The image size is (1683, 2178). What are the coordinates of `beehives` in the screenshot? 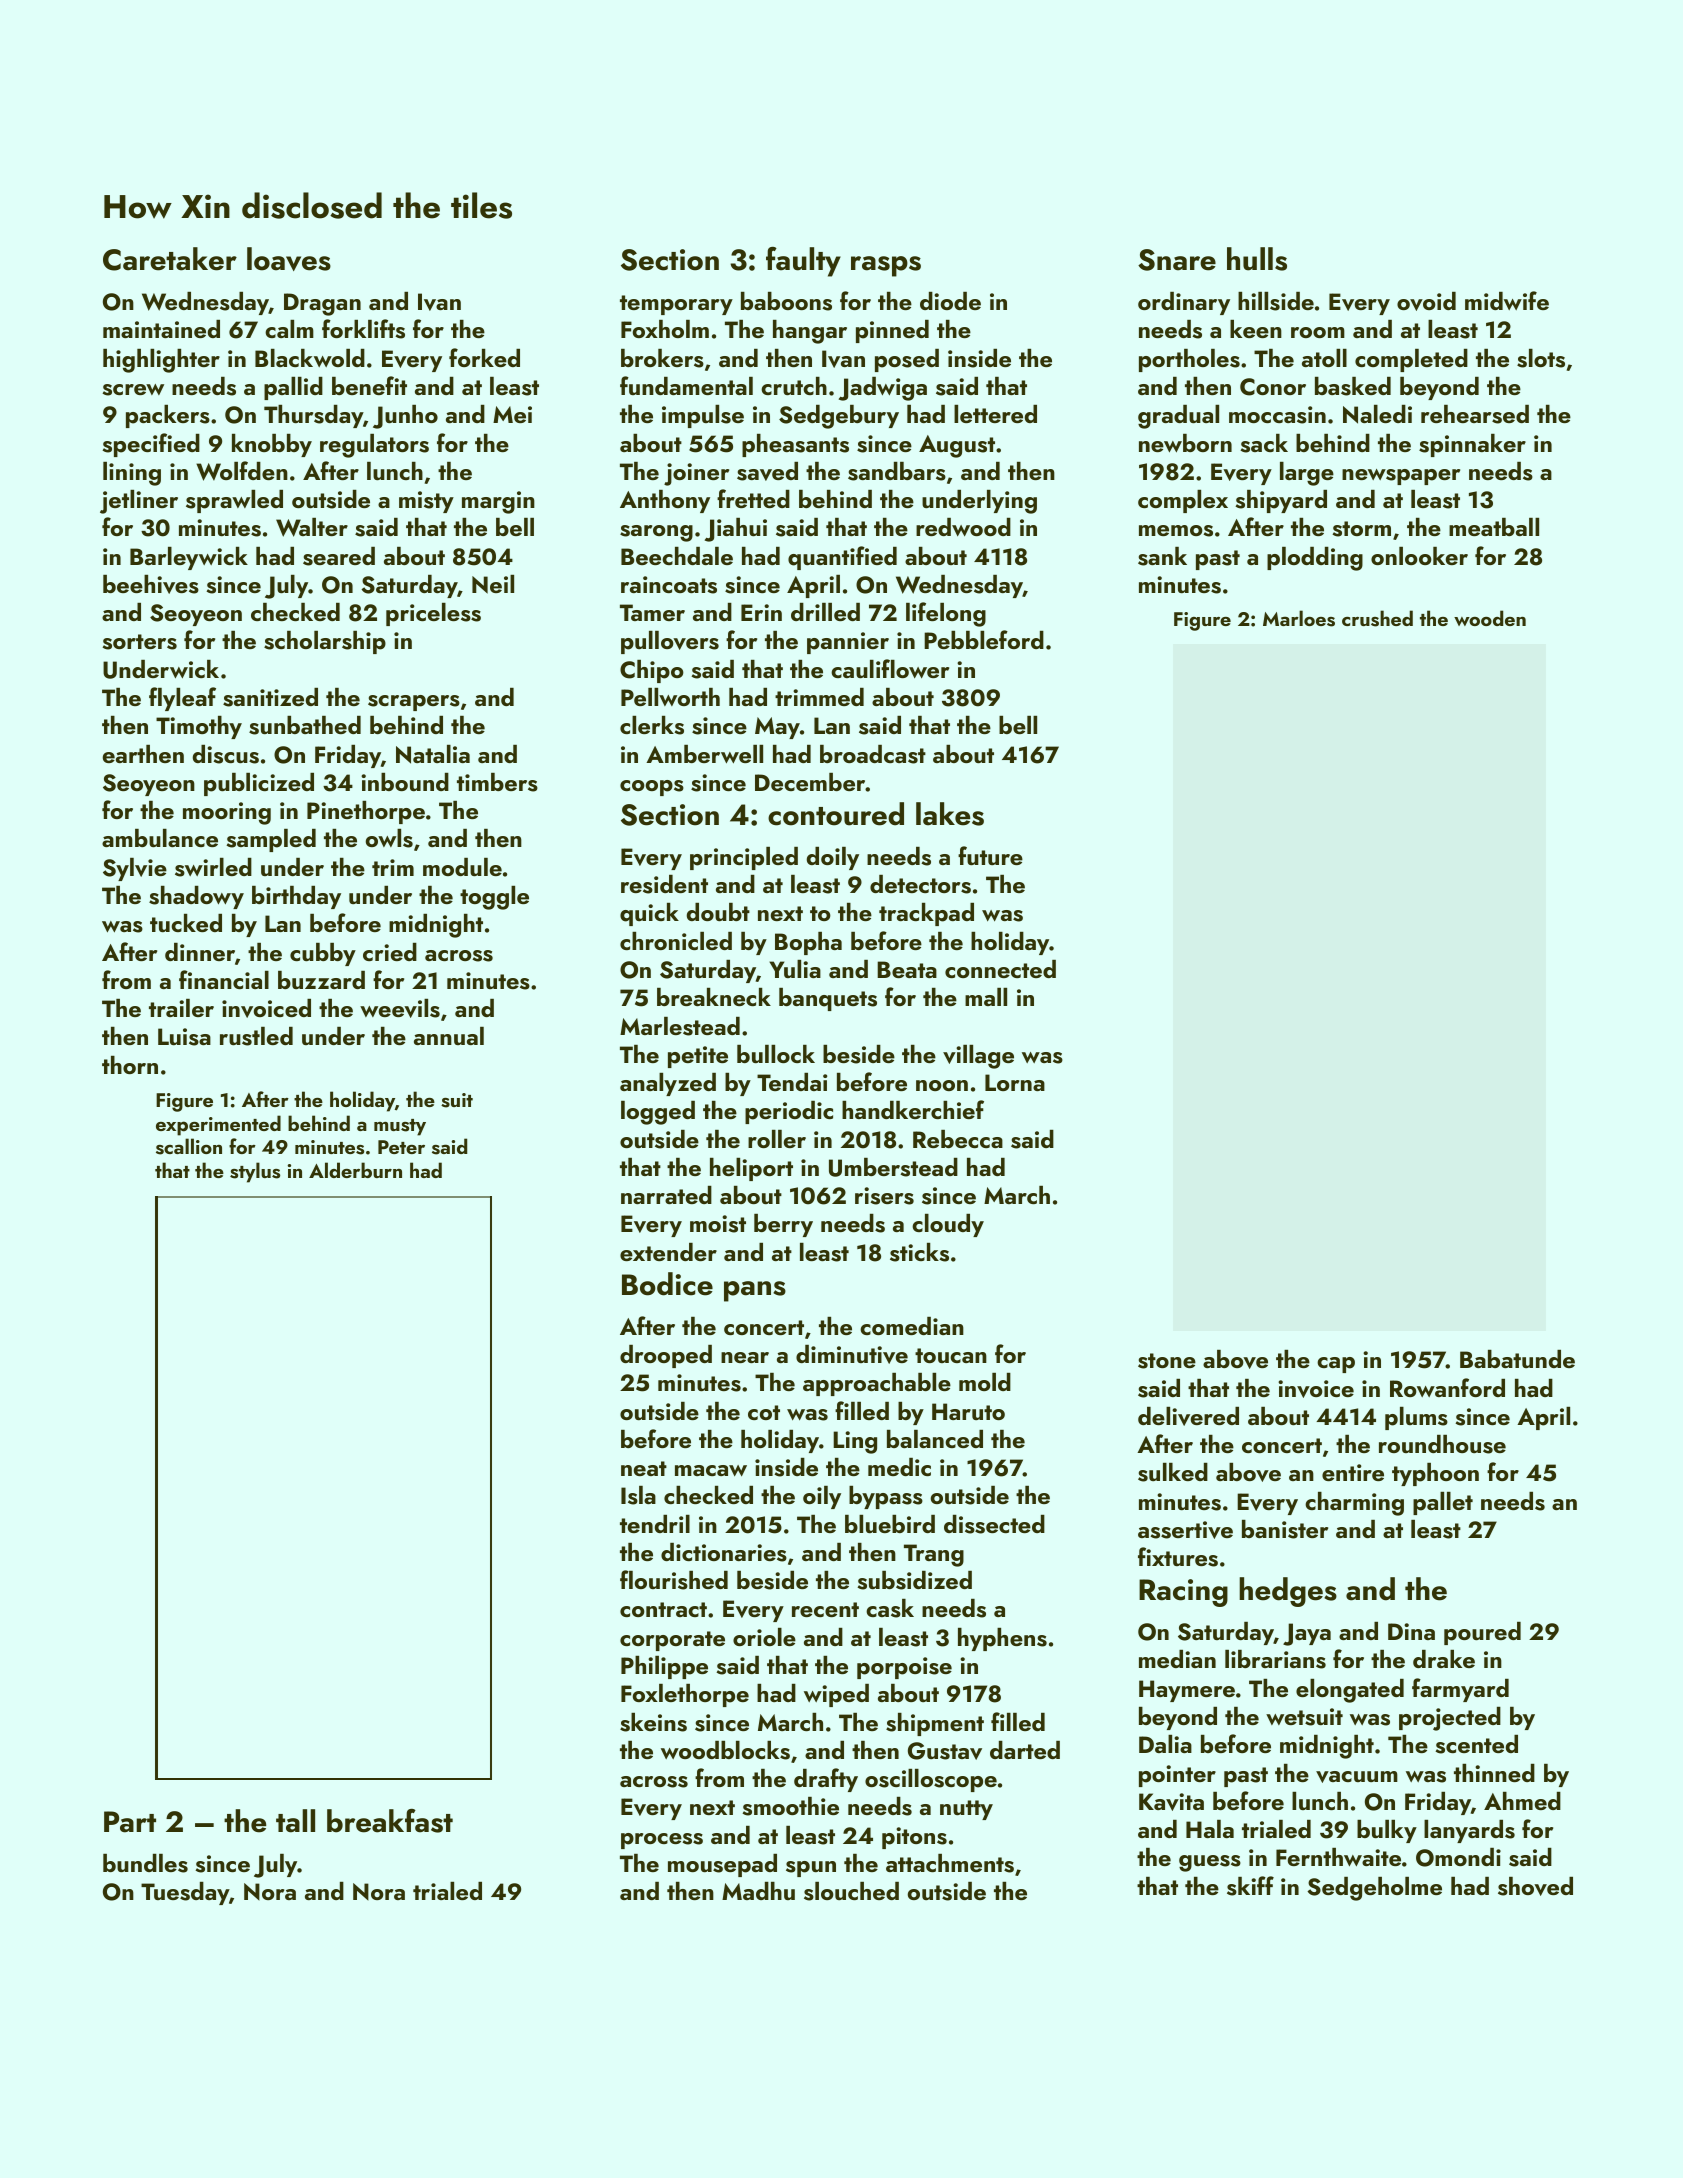 It's located at (151, 584).
